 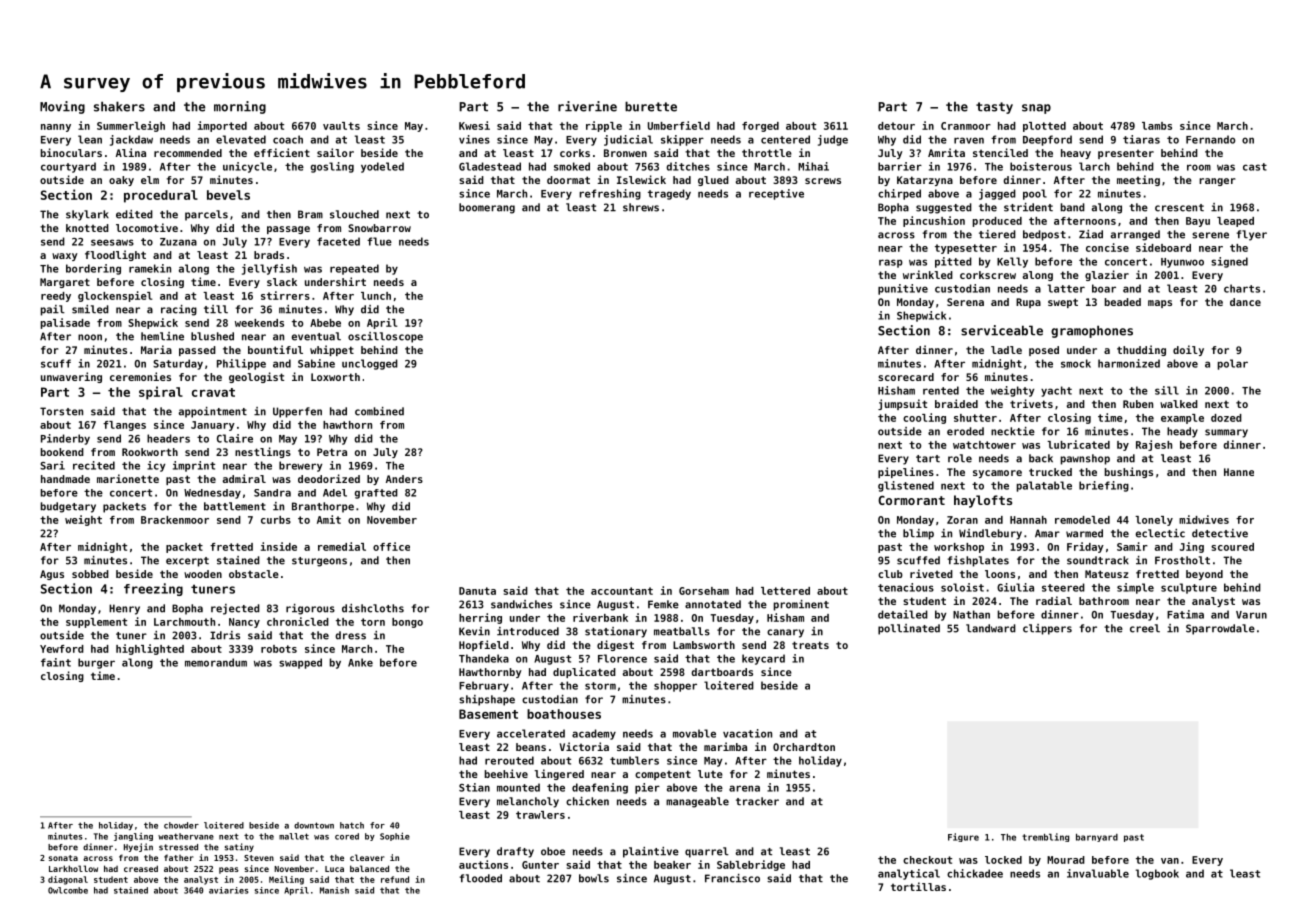 What do you see at coordinates (115, 255) in the image?
I see `floodlight` at bounding box center [115, 255].
